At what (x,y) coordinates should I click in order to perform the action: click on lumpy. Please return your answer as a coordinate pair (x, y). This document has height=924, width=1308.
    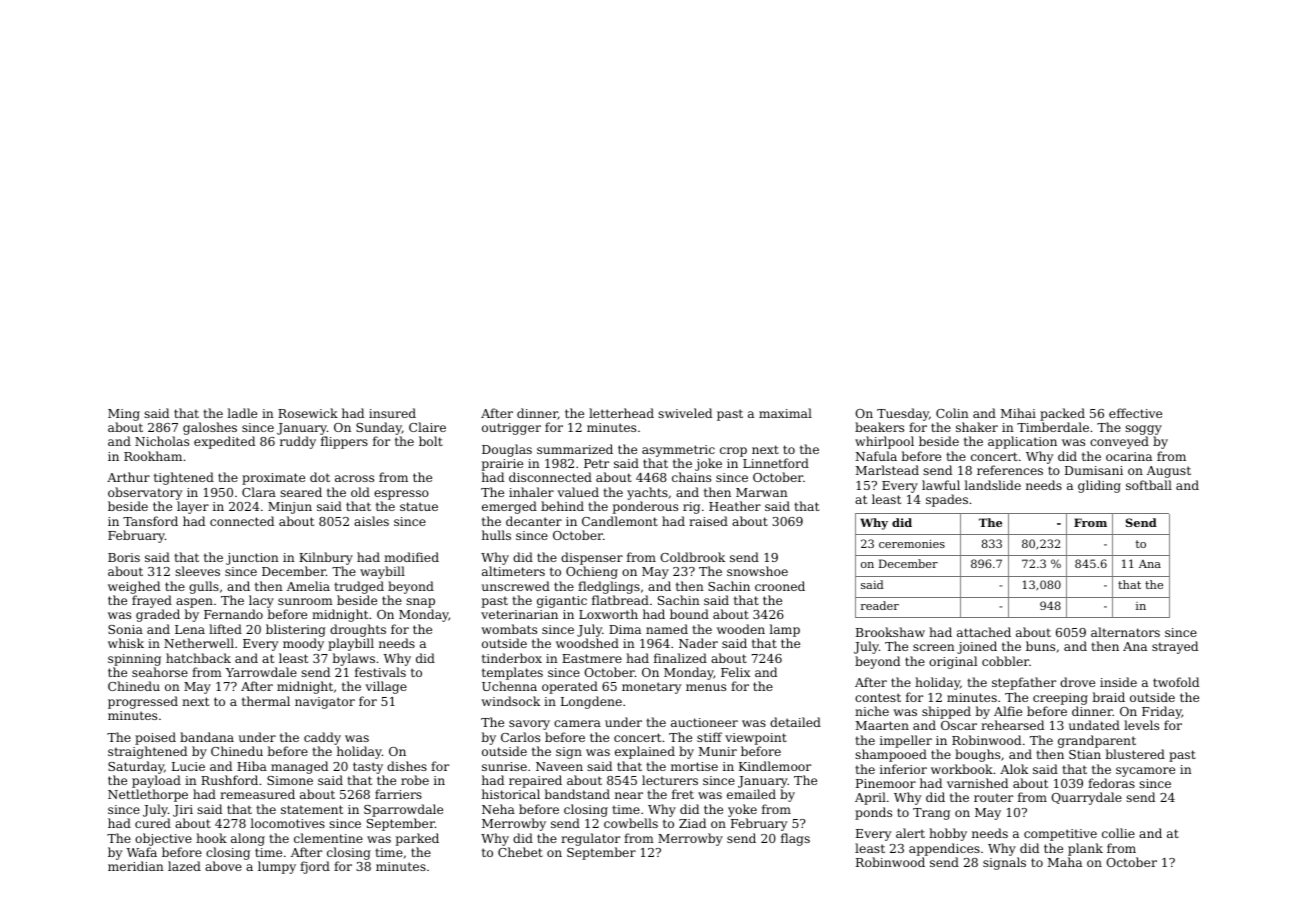
    Looking at the image, I should click on (277, 867).
